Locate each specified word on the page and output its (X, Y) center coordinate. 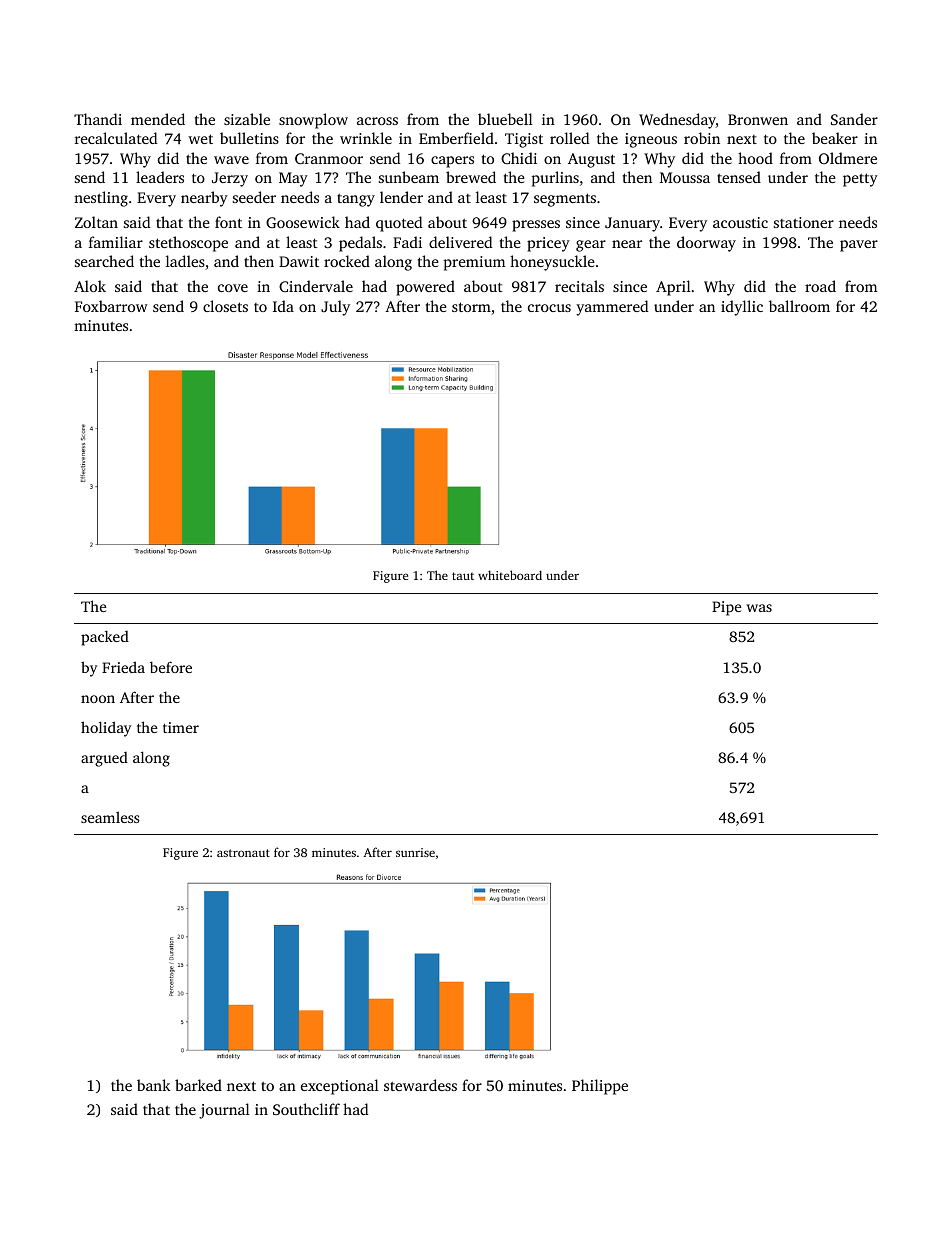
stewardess (420, 1085)
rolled (569, 138)
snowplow (313, 121)
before (171, 667)
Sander (854, 119)
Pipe (726, 608)
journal (224, 1111)
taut (463, 576)
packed (105, 638)
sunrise (415, 852)
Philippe (600, 1087)
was (759, 608)
